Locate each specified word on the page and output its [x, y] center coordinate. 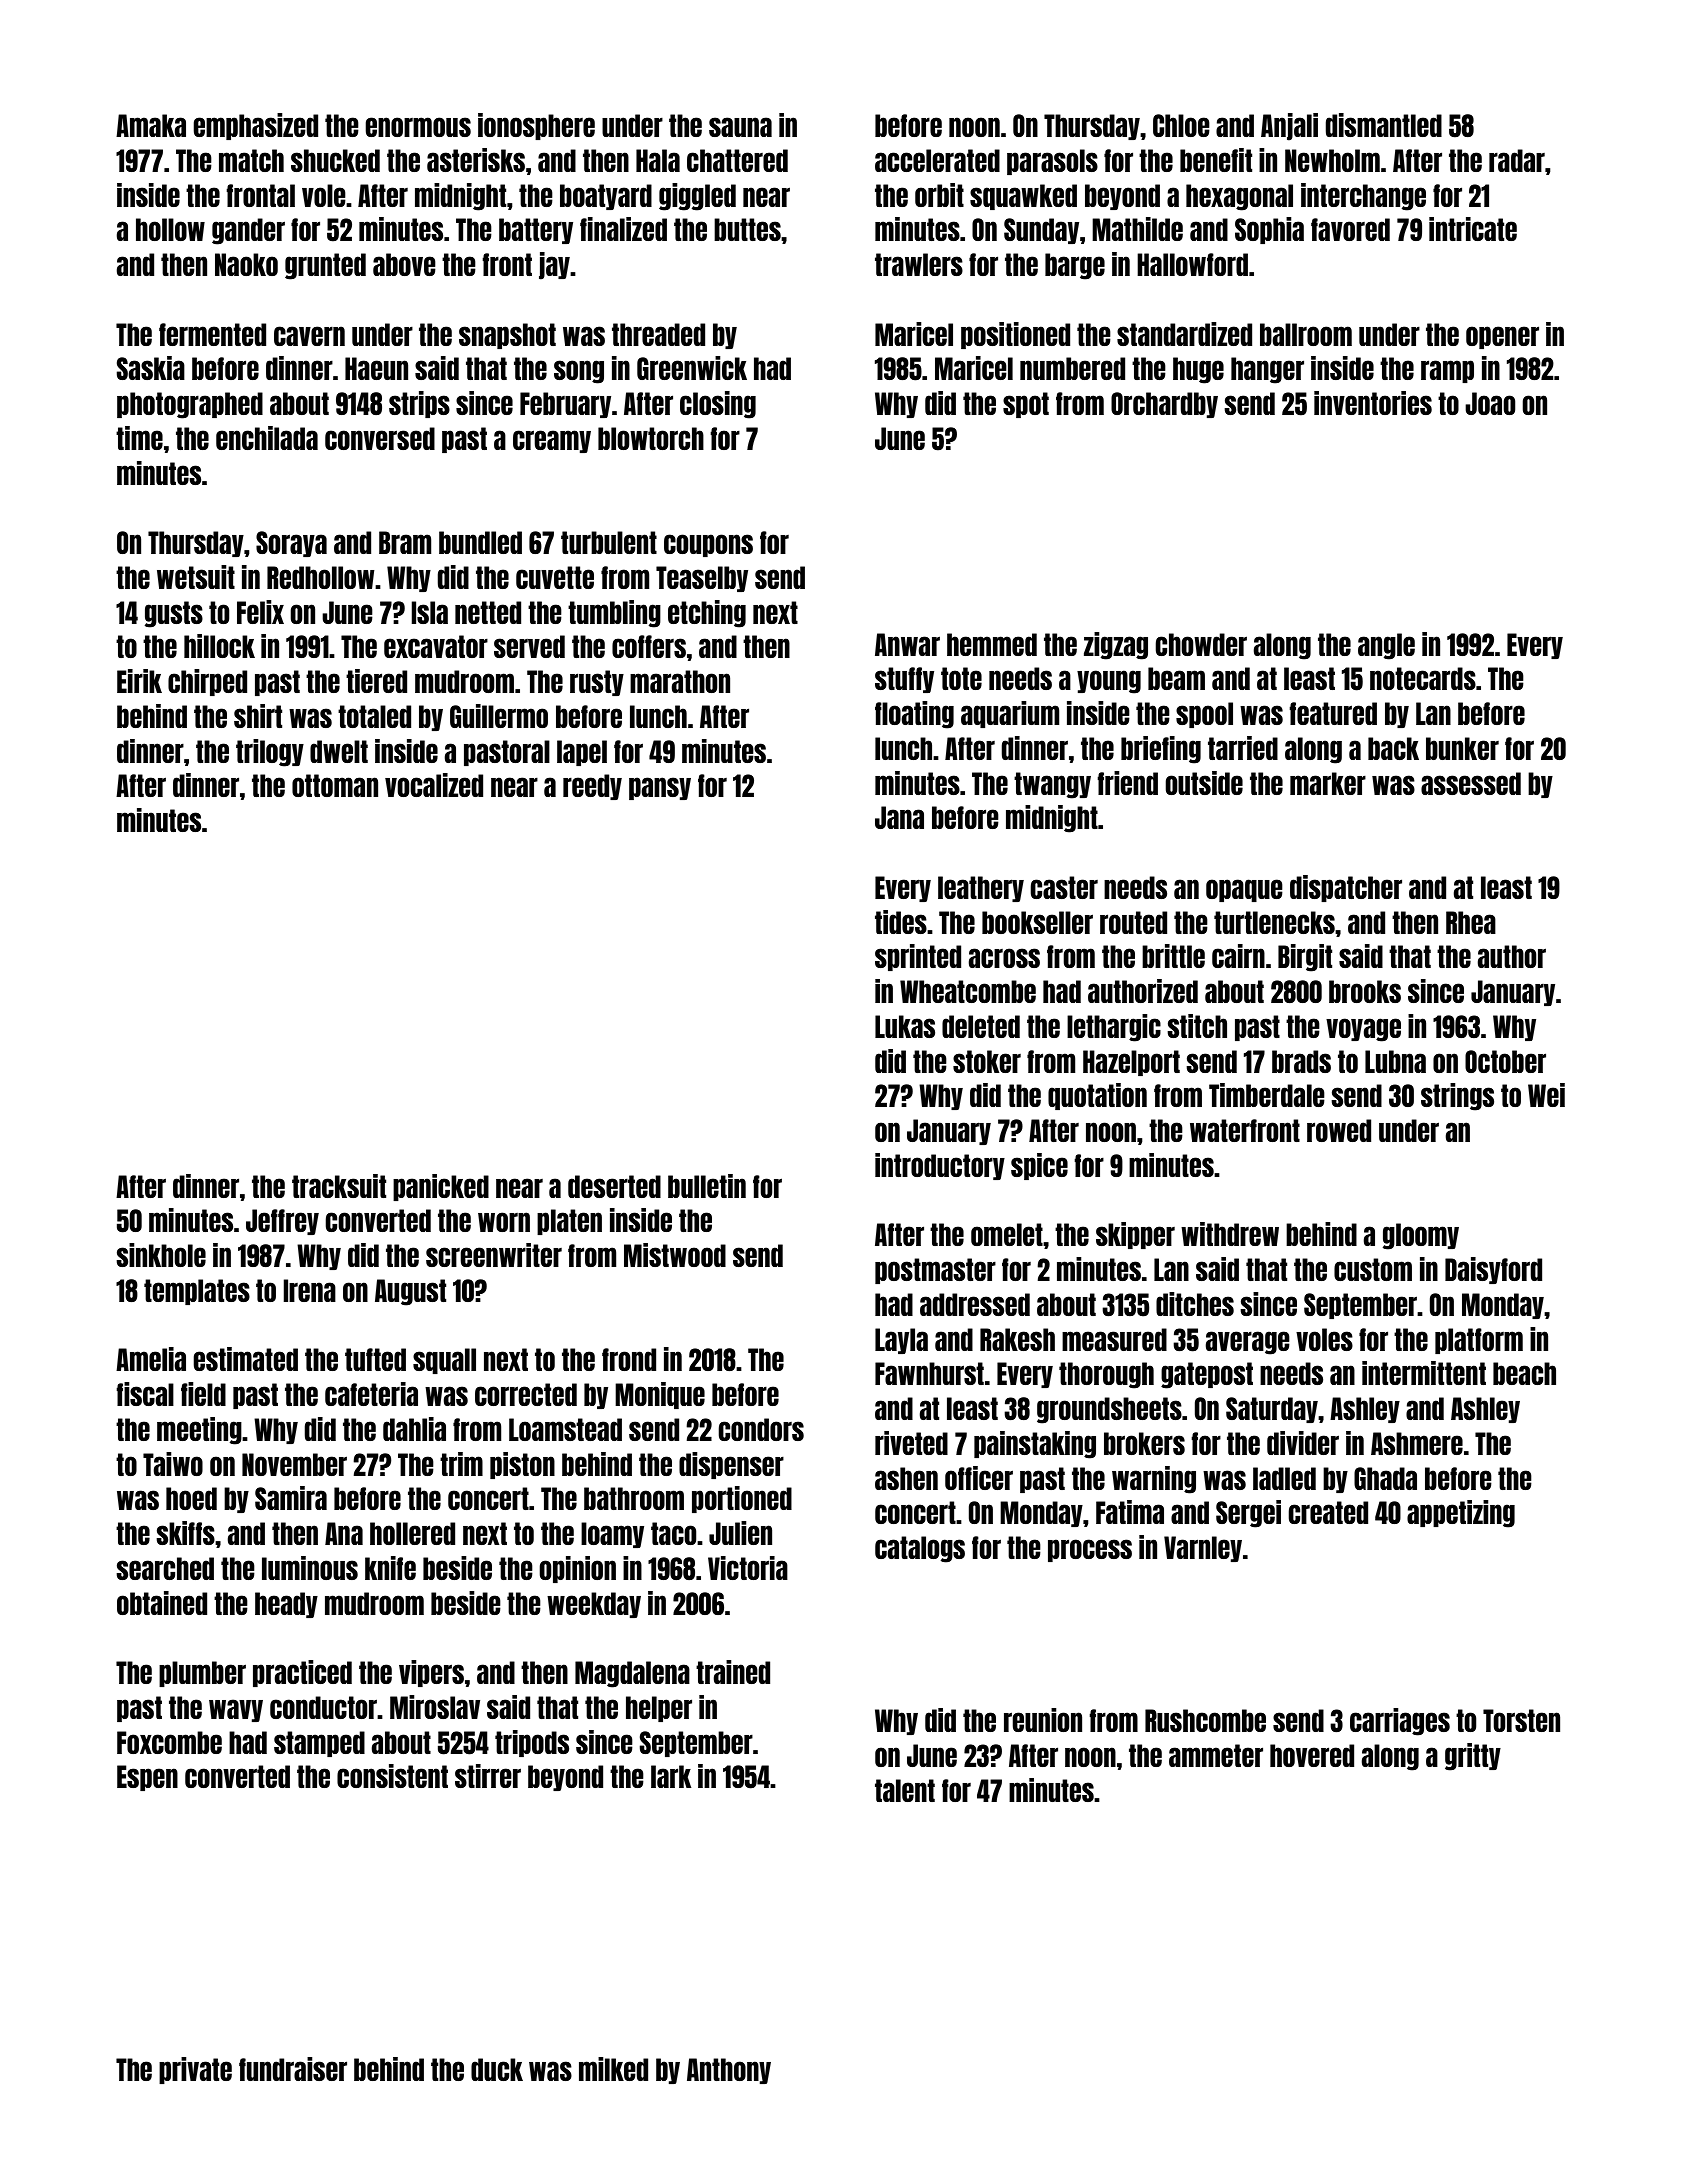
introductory [940, 1166]
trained [733, 1672]
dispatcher [1346, 888]
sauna [740, 127]
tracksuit [339, 1186]
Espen [147, 1778]
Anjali [1289, 127]
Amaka [151, 125]
